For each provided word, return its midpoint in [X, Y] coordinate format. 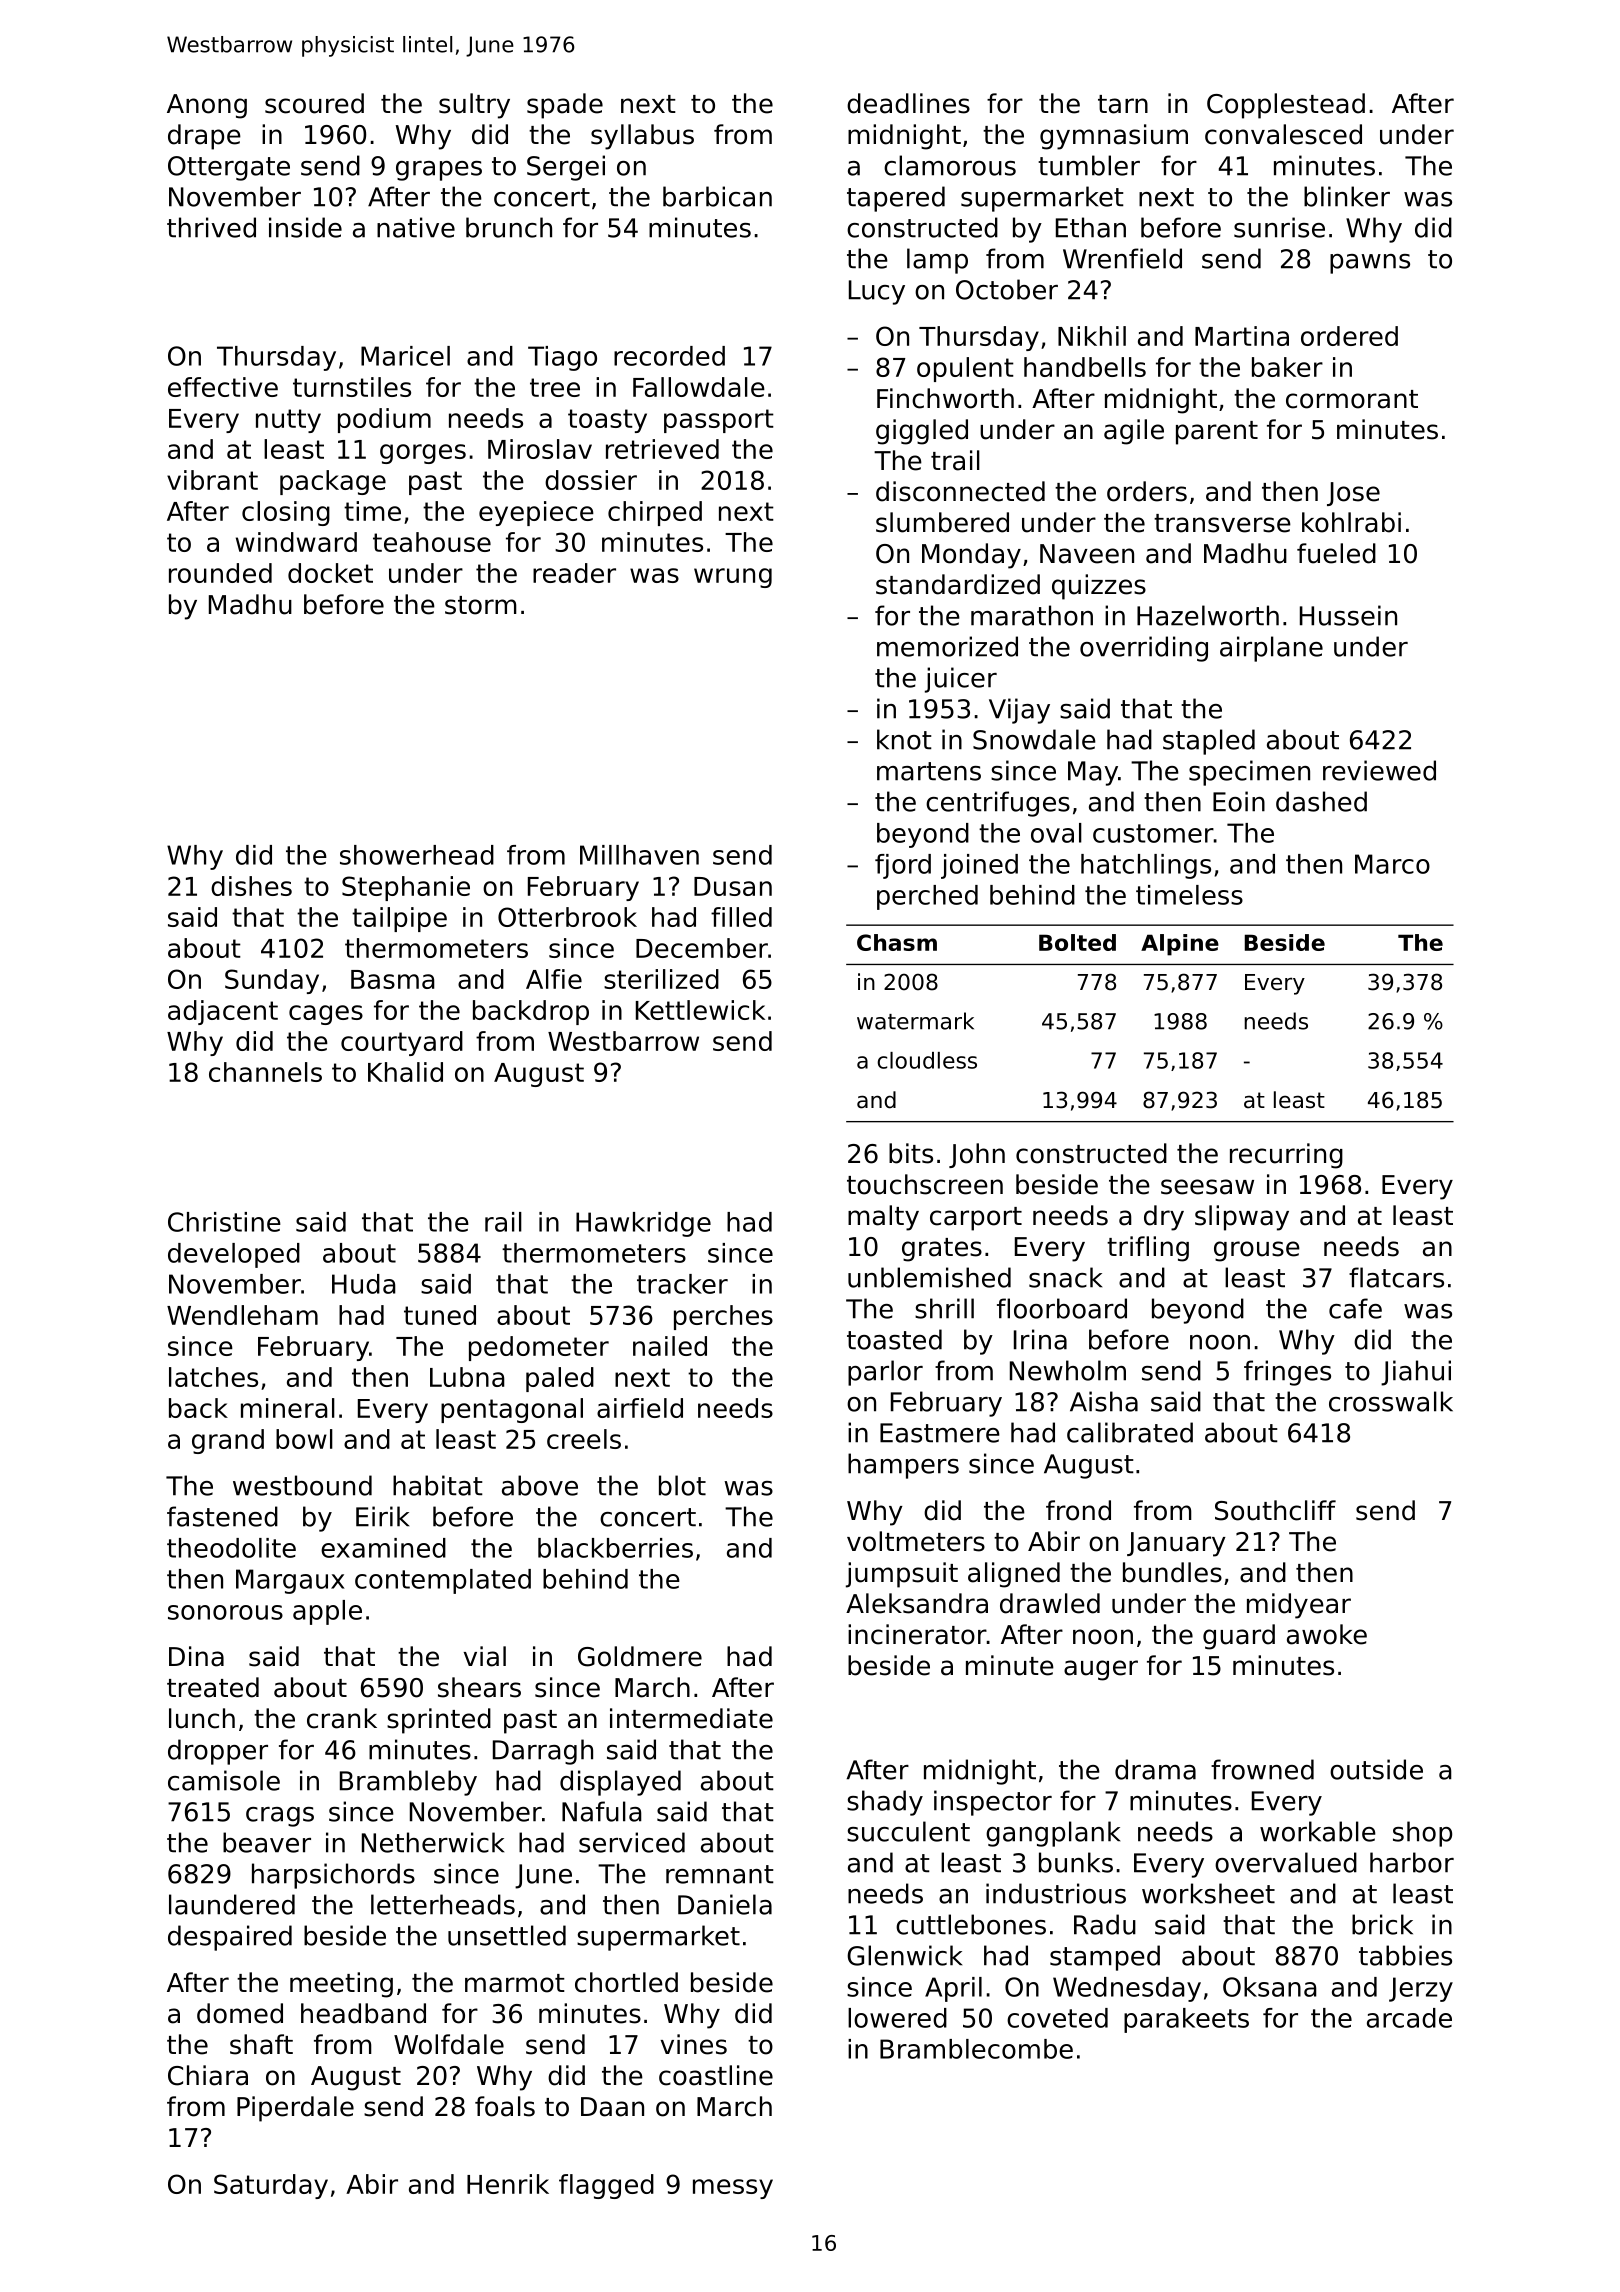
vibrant [212, 480]
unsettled [507, 1935]
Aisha [1104, 1401]
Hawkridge [643, 1224]
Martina [1242, 336]
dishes [251, 886]
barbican [717, 196]
